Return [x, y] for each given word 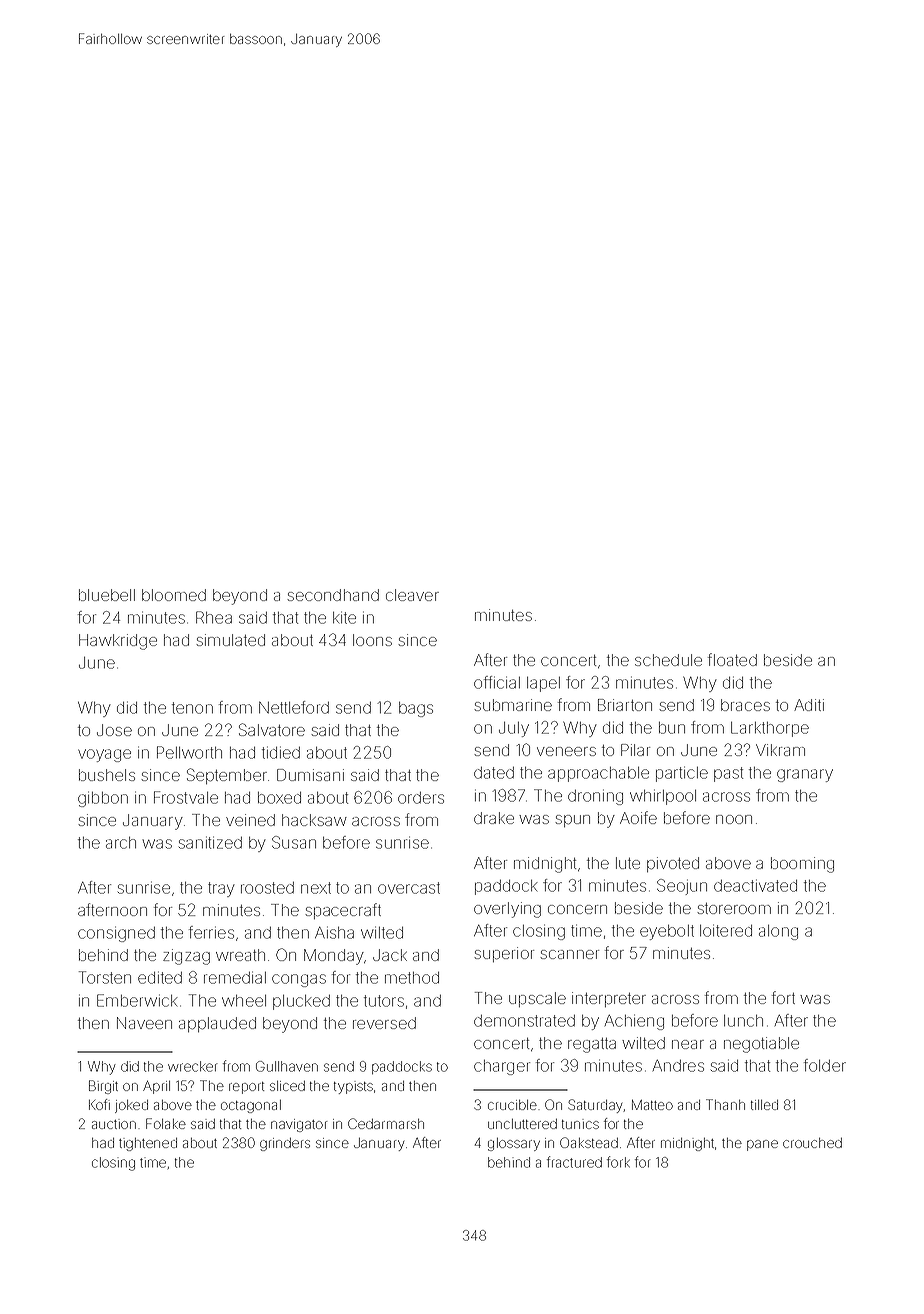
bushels [107, 775]
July [514, 729]
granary [805, 775]
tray [221, 889]
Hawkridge [118, 642]
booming [802, 865]
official [497, 682]
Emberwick [137, 1000]
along [778, 932]
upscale [537, 999]
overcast [409, 888]
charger [502, 1067]
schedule [668, 660]
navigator [299, 1125]
